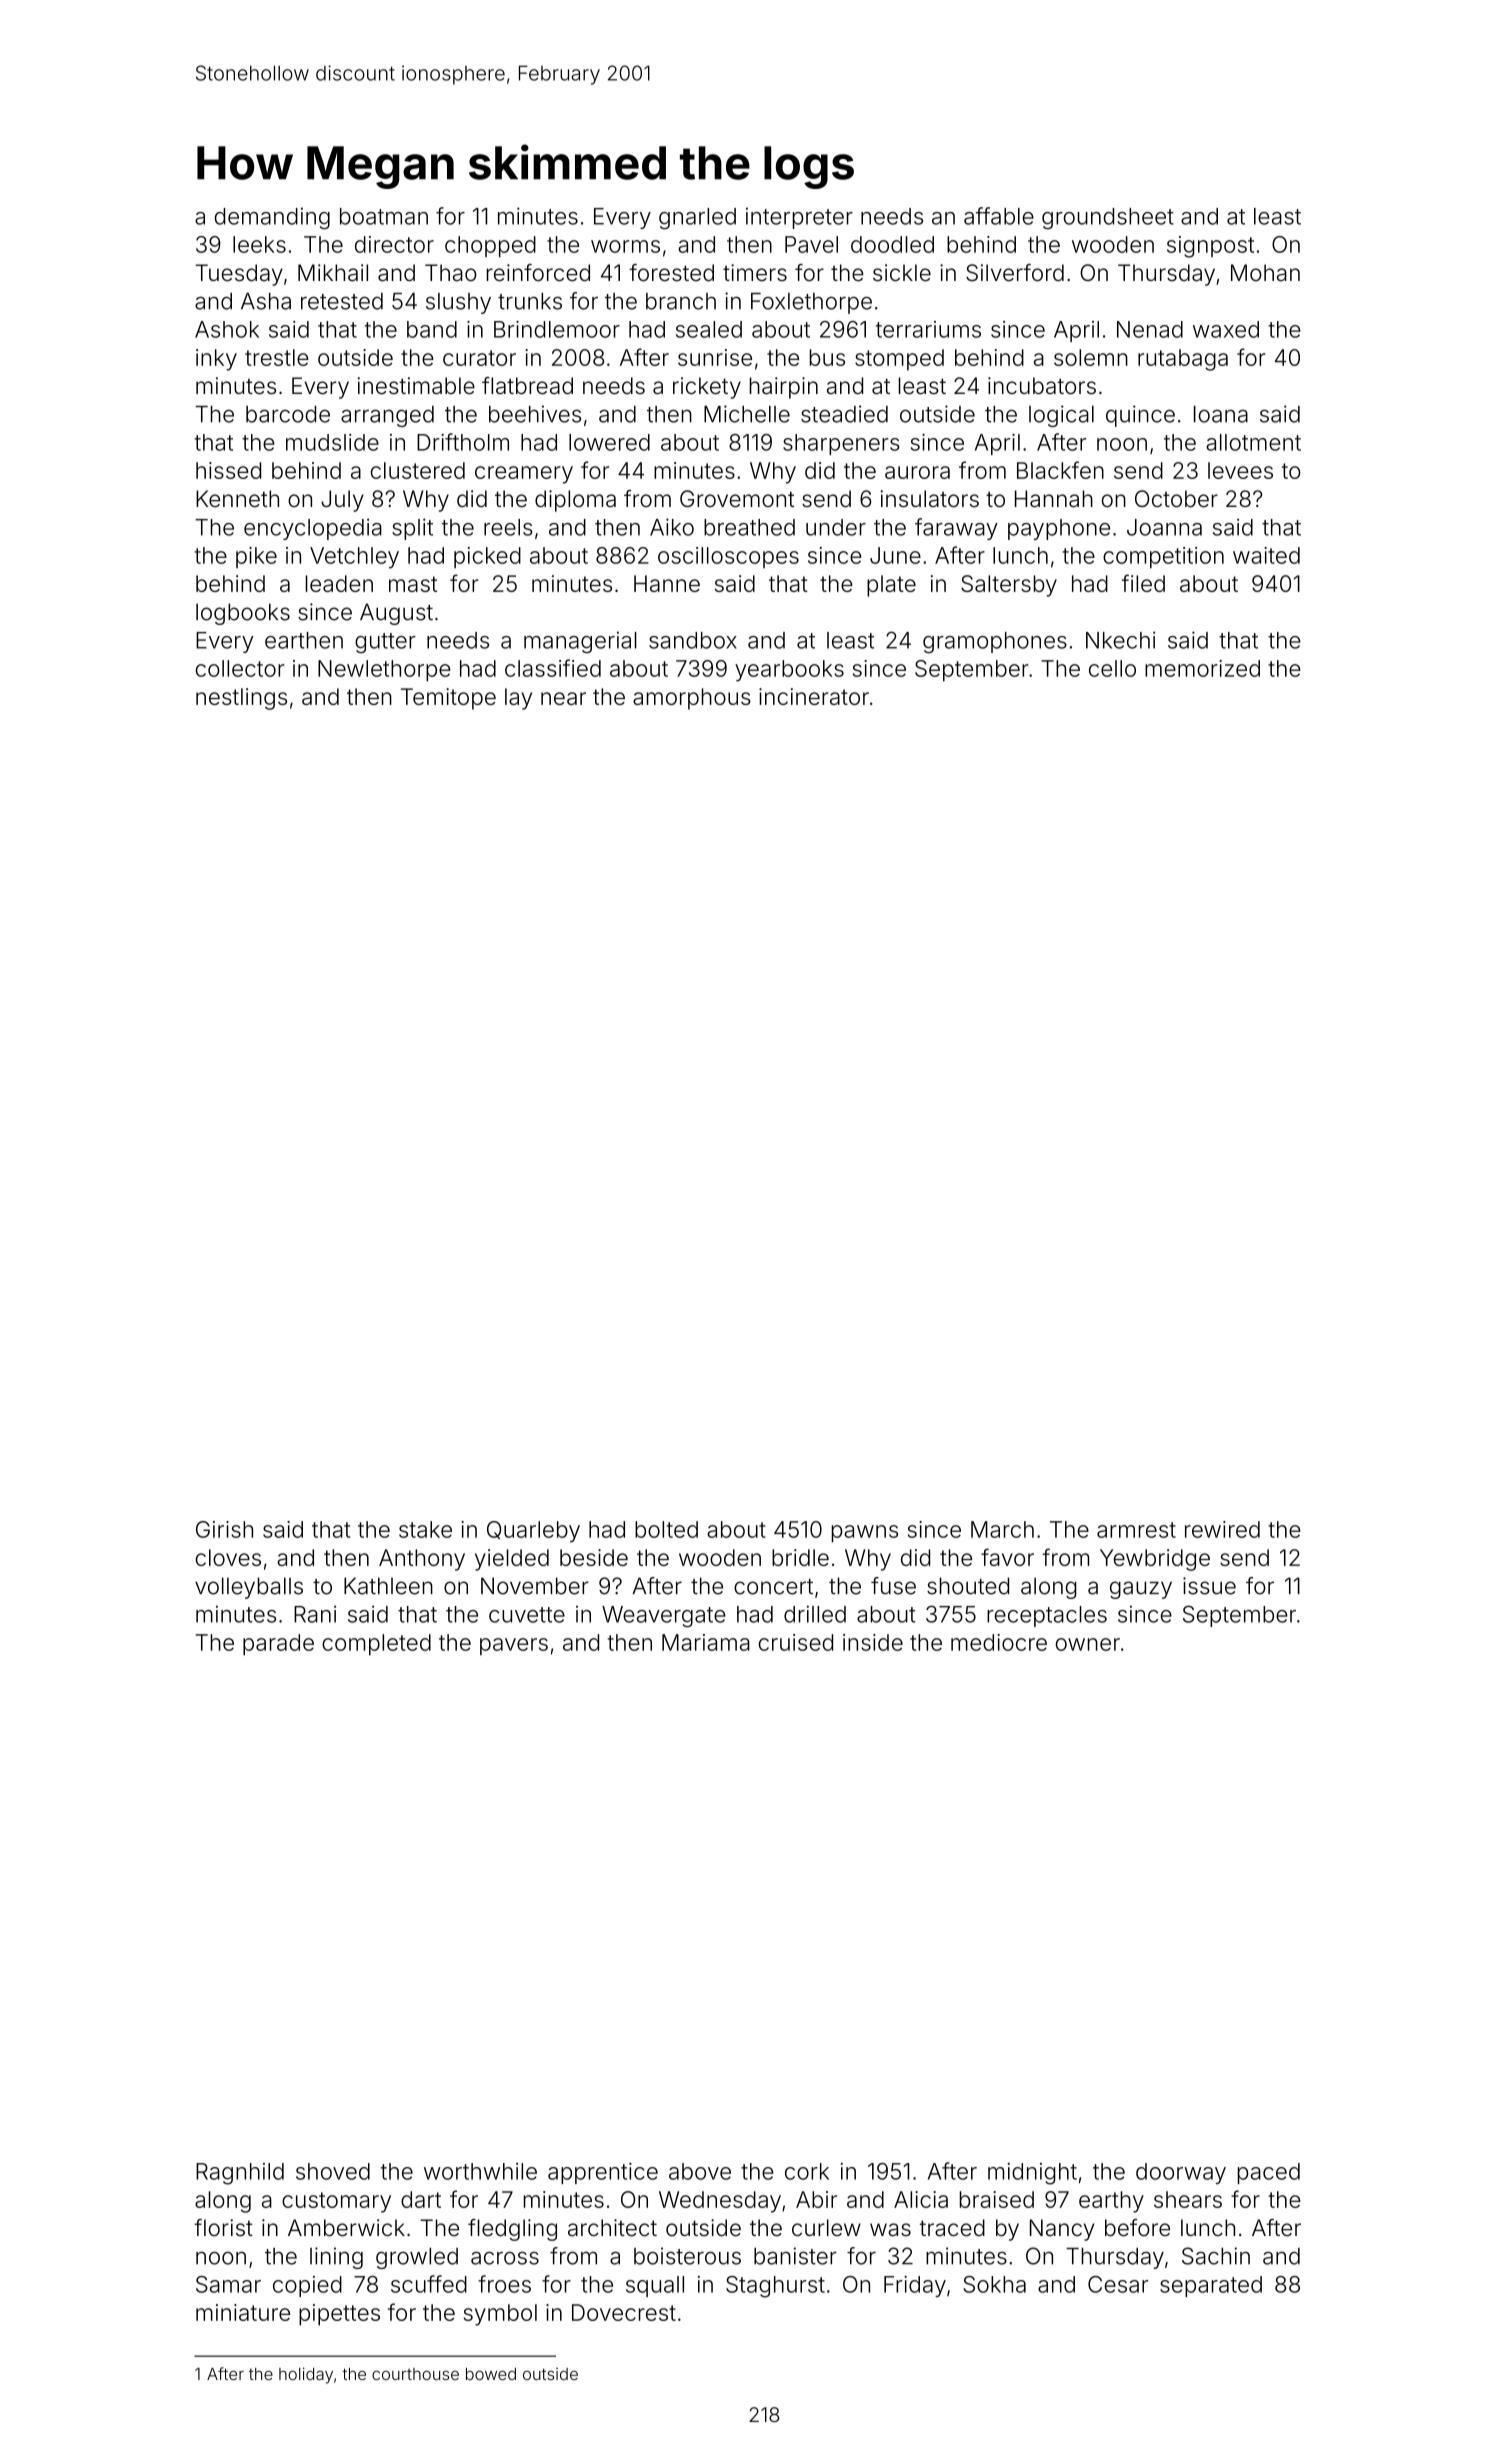  What do you see at coordinates (384, 216) in the screenshot?
I see `boatman` at bounding box center [384, 216].
